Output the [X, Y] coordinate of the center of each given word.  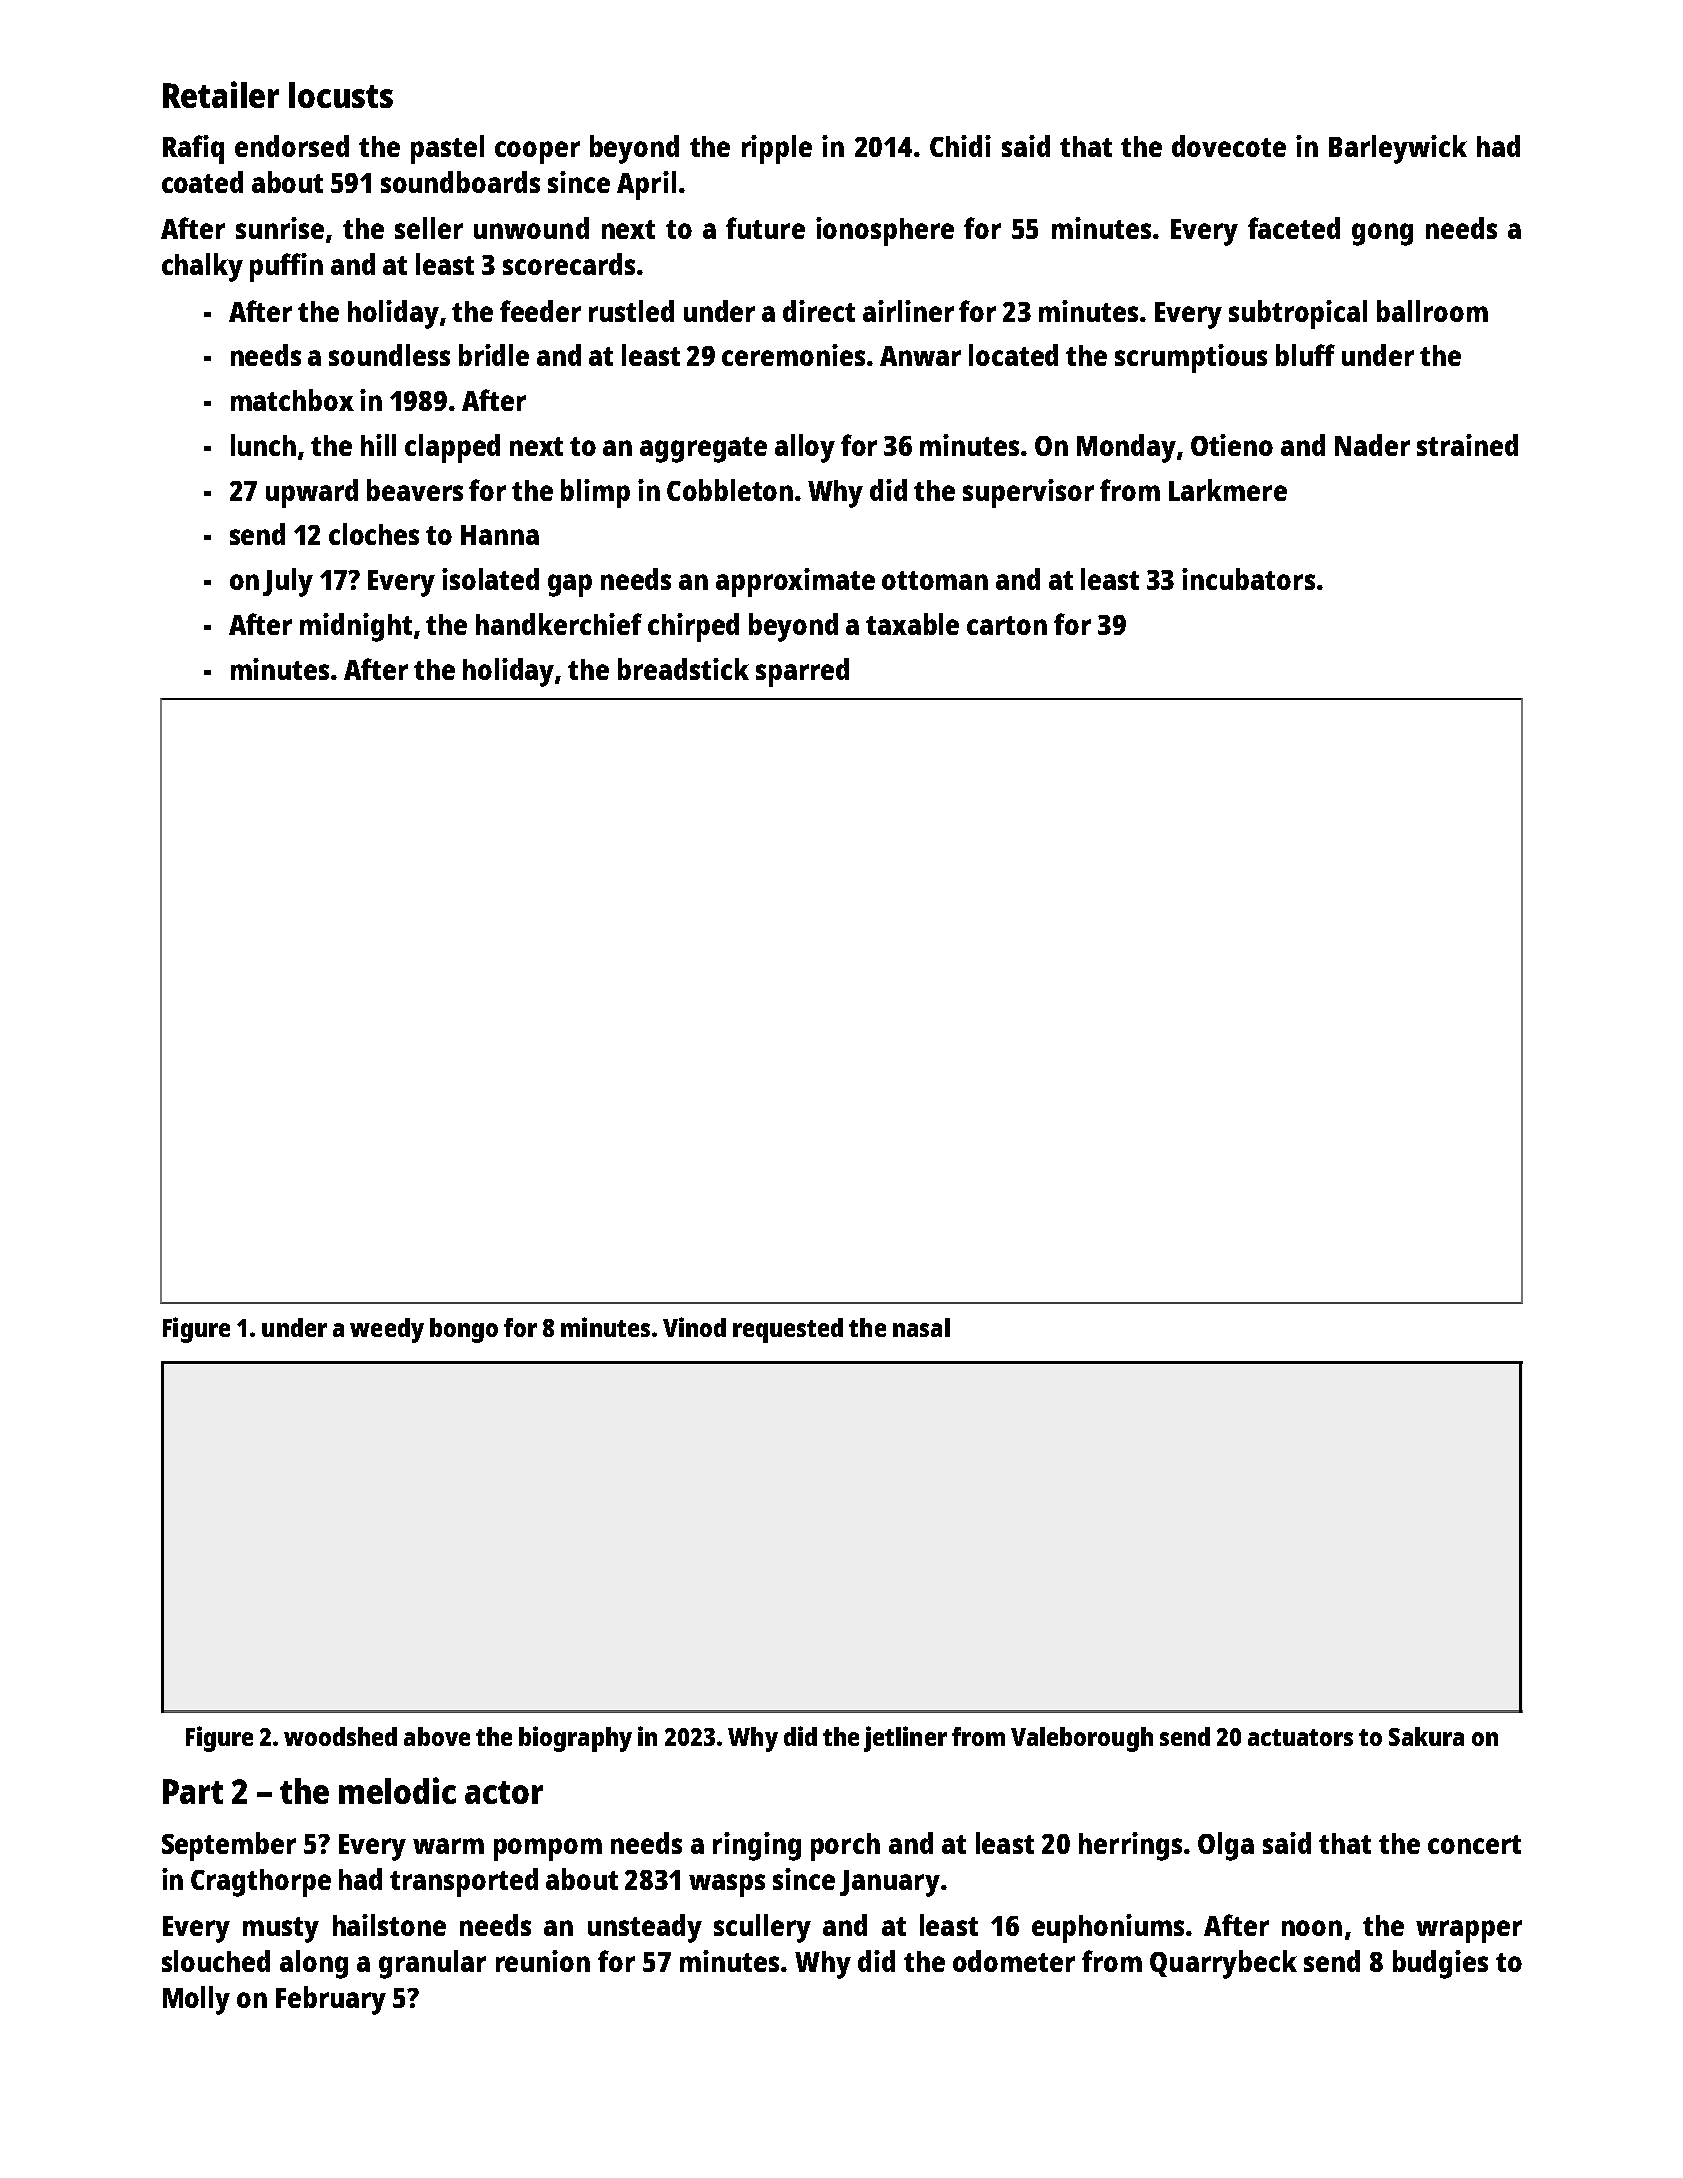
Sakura [1426, 1736]
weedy [387, 1330]
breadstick [683, 669]
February [331, 2000]
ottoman [935, 580]
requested [788, 1330]
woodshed [340, 1736]
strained [1467, 445]
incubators [1248, 579]
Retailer [221, 94]
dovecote [1229, 146]
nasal [921, 1327]
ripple [777, 149]
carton [1007, 625]
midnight [356, 627]
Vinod [694, 1327]
